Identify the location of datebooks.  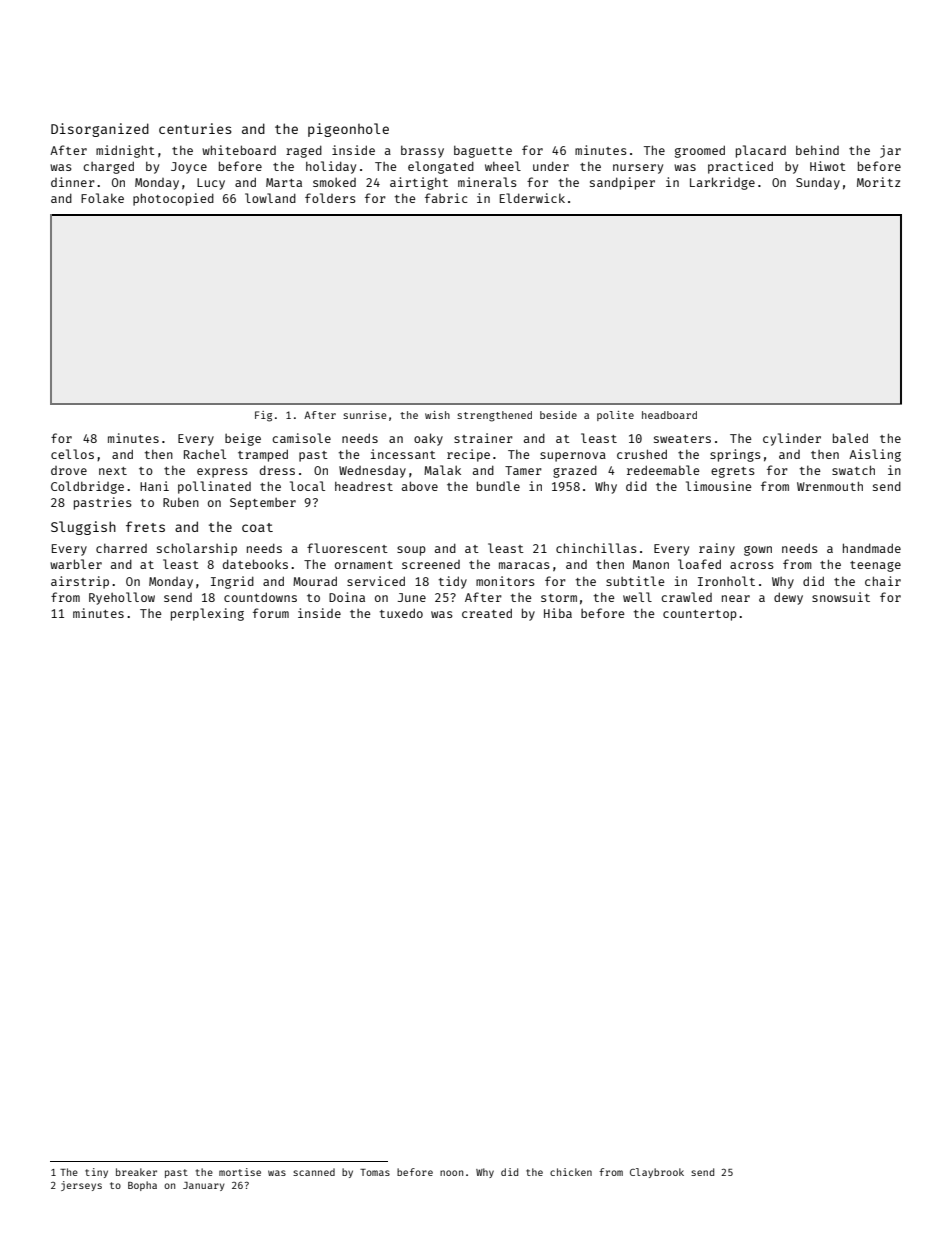
(255, 564).
